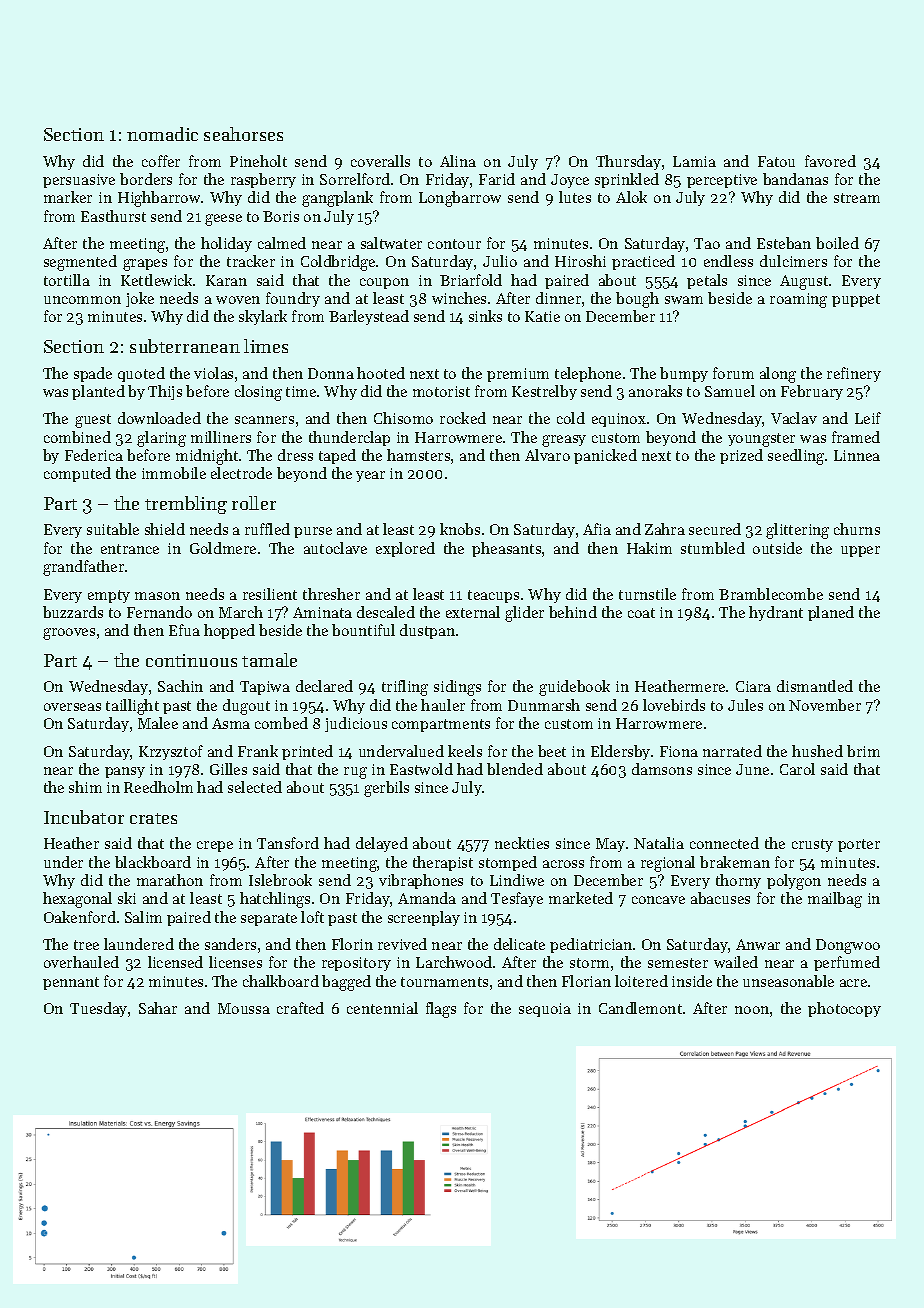 The height and width of the screenshot is (1308, 924). I want to click on mailbag, so click(835, 900).
